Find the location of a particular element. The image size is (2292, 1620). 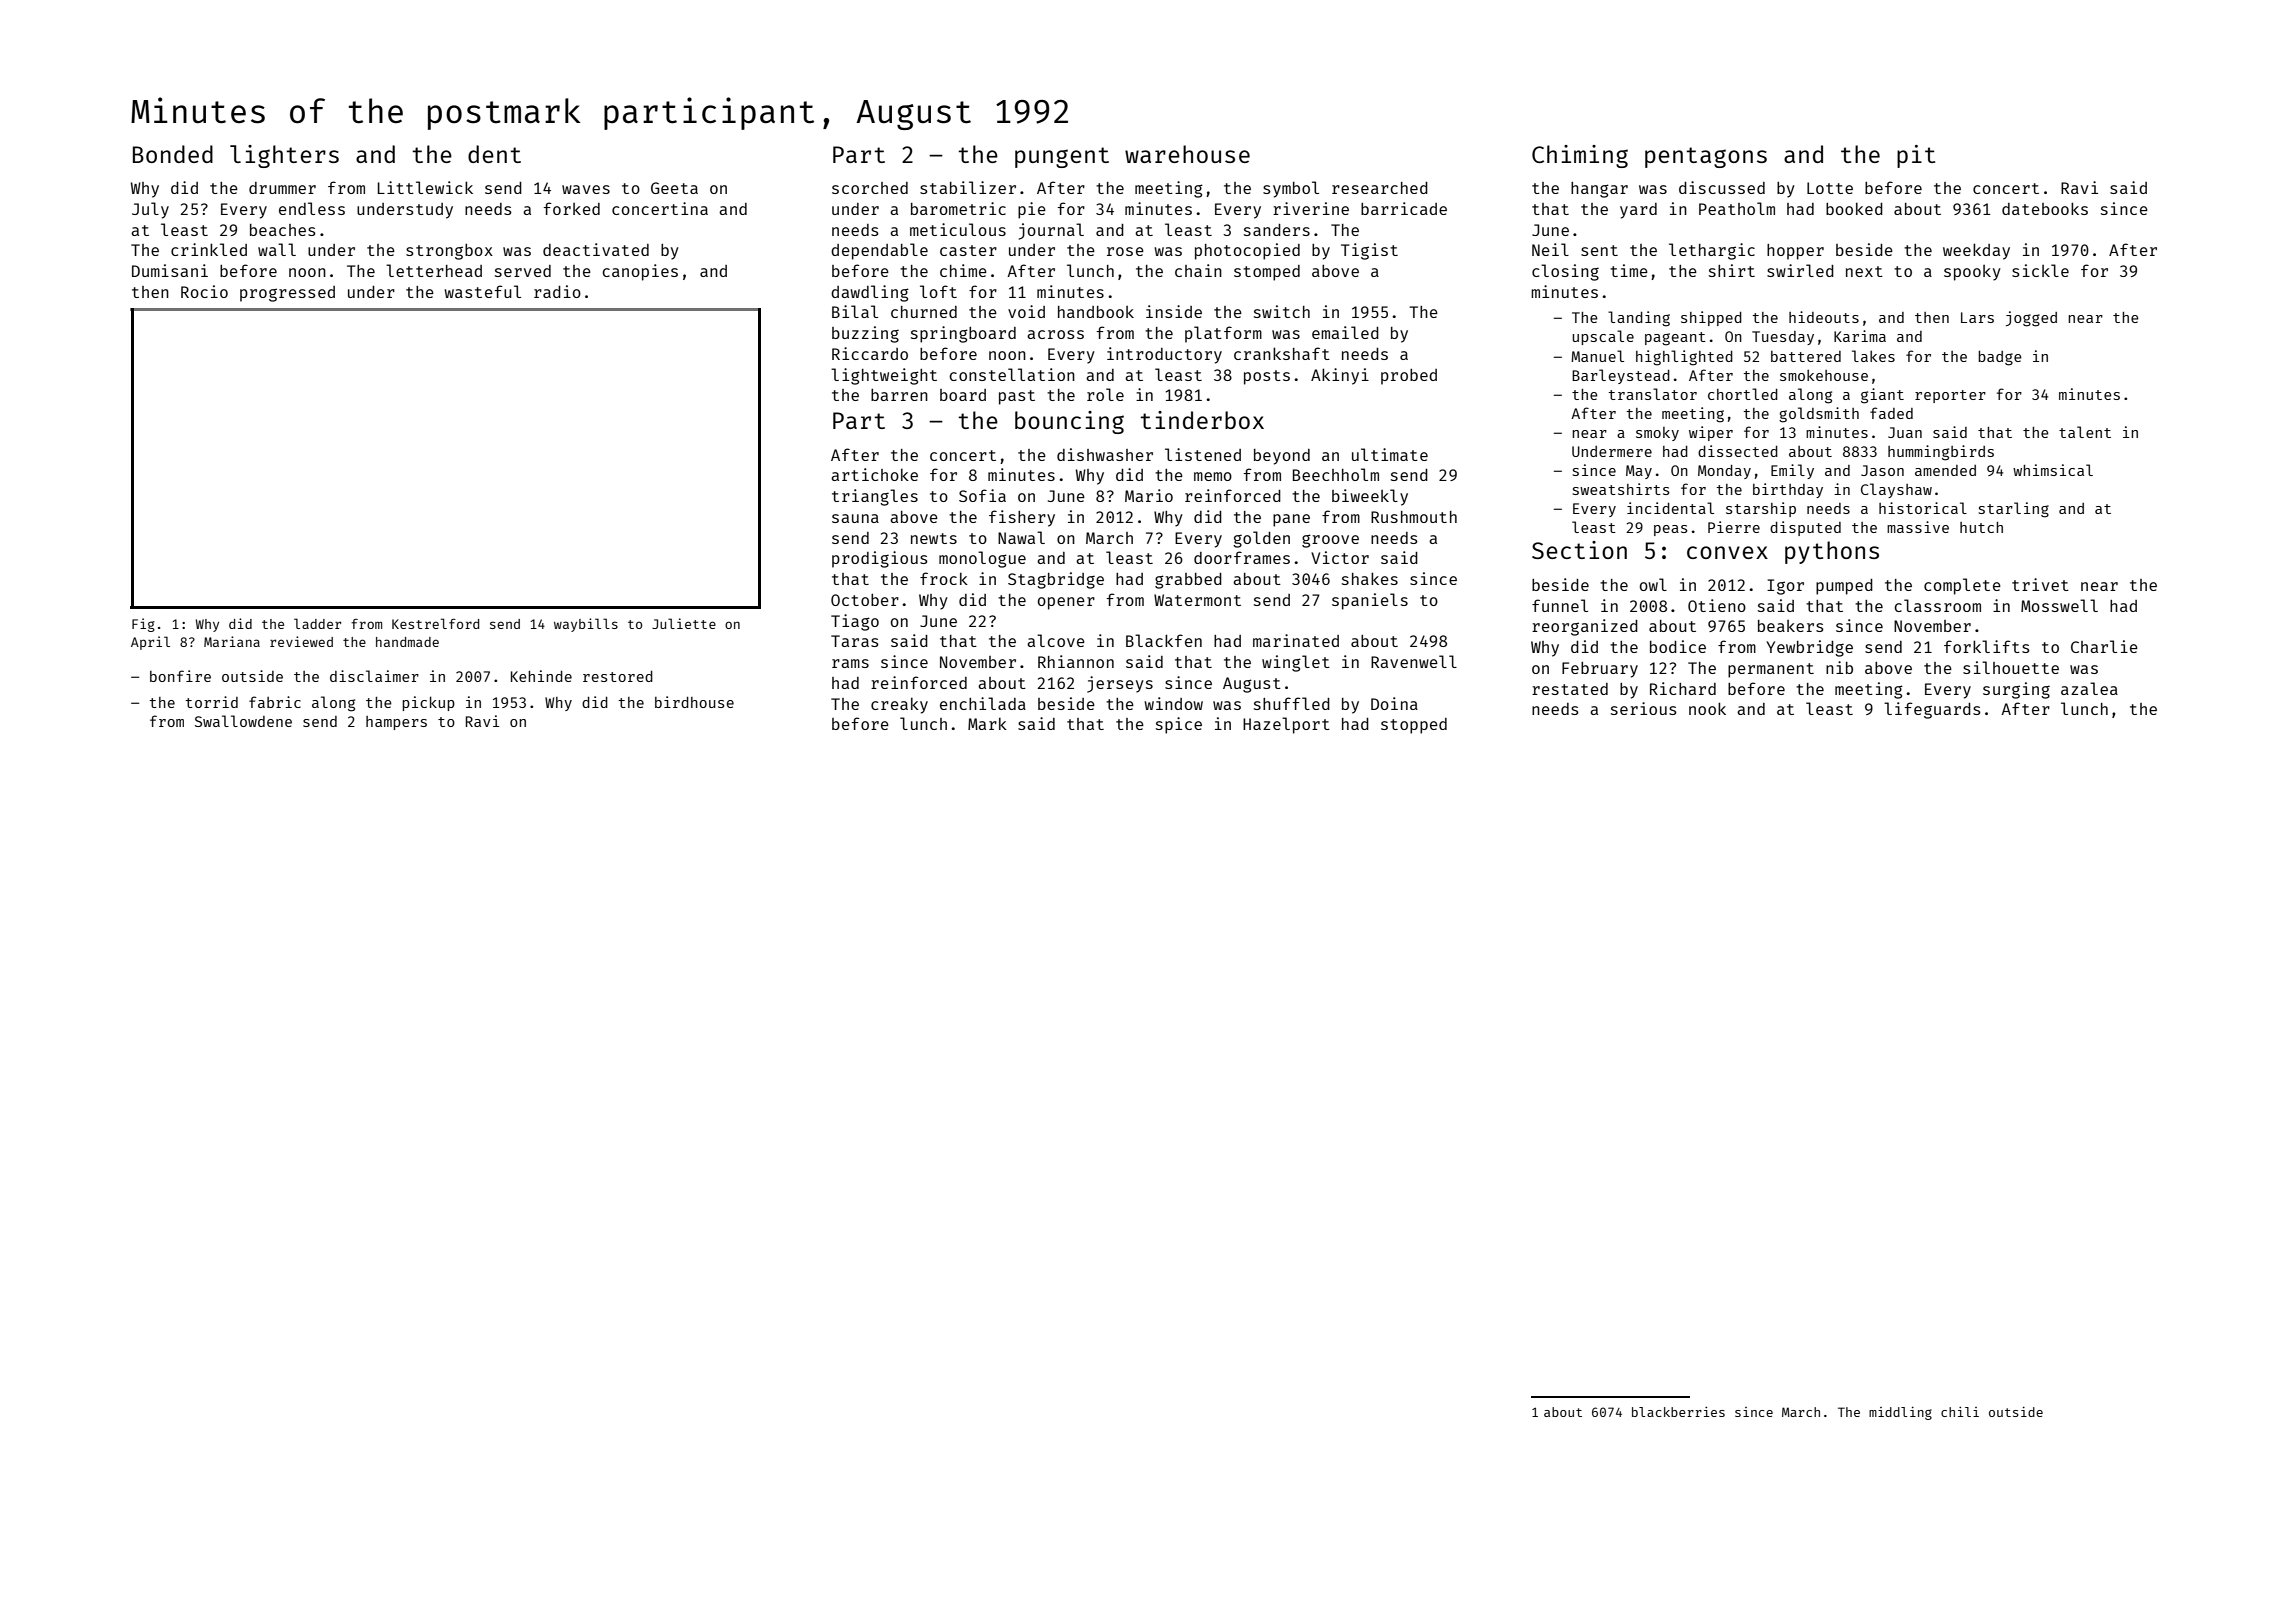

blackberries is located at coordinates (1678, 1412).
